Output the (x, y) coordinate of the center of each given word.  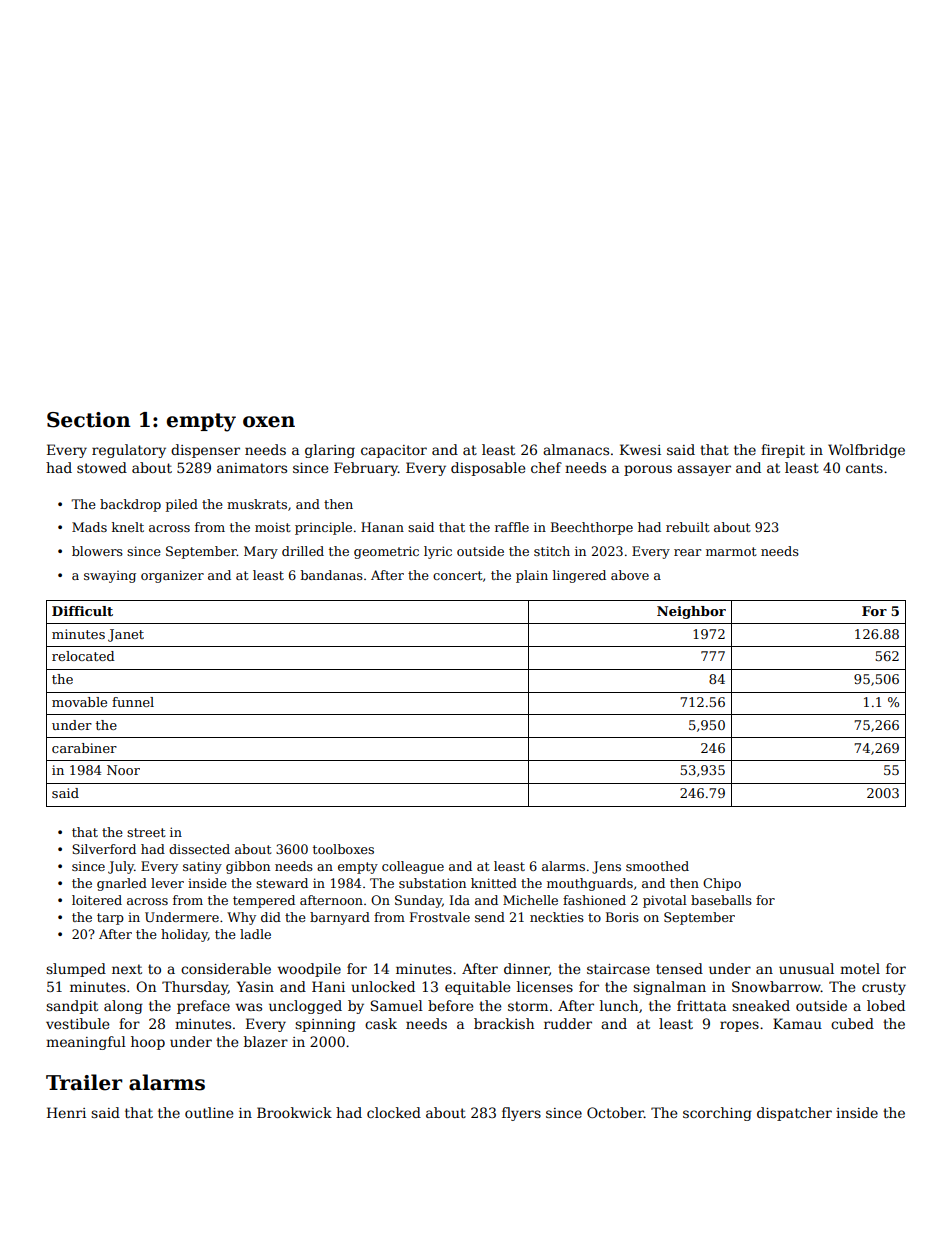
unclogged (305, 1007)
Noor (123, 770)
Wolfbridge (866, 451)
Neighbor (691, 612)
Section (89, 420)
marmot (731, 551)
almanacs (576, 449)
